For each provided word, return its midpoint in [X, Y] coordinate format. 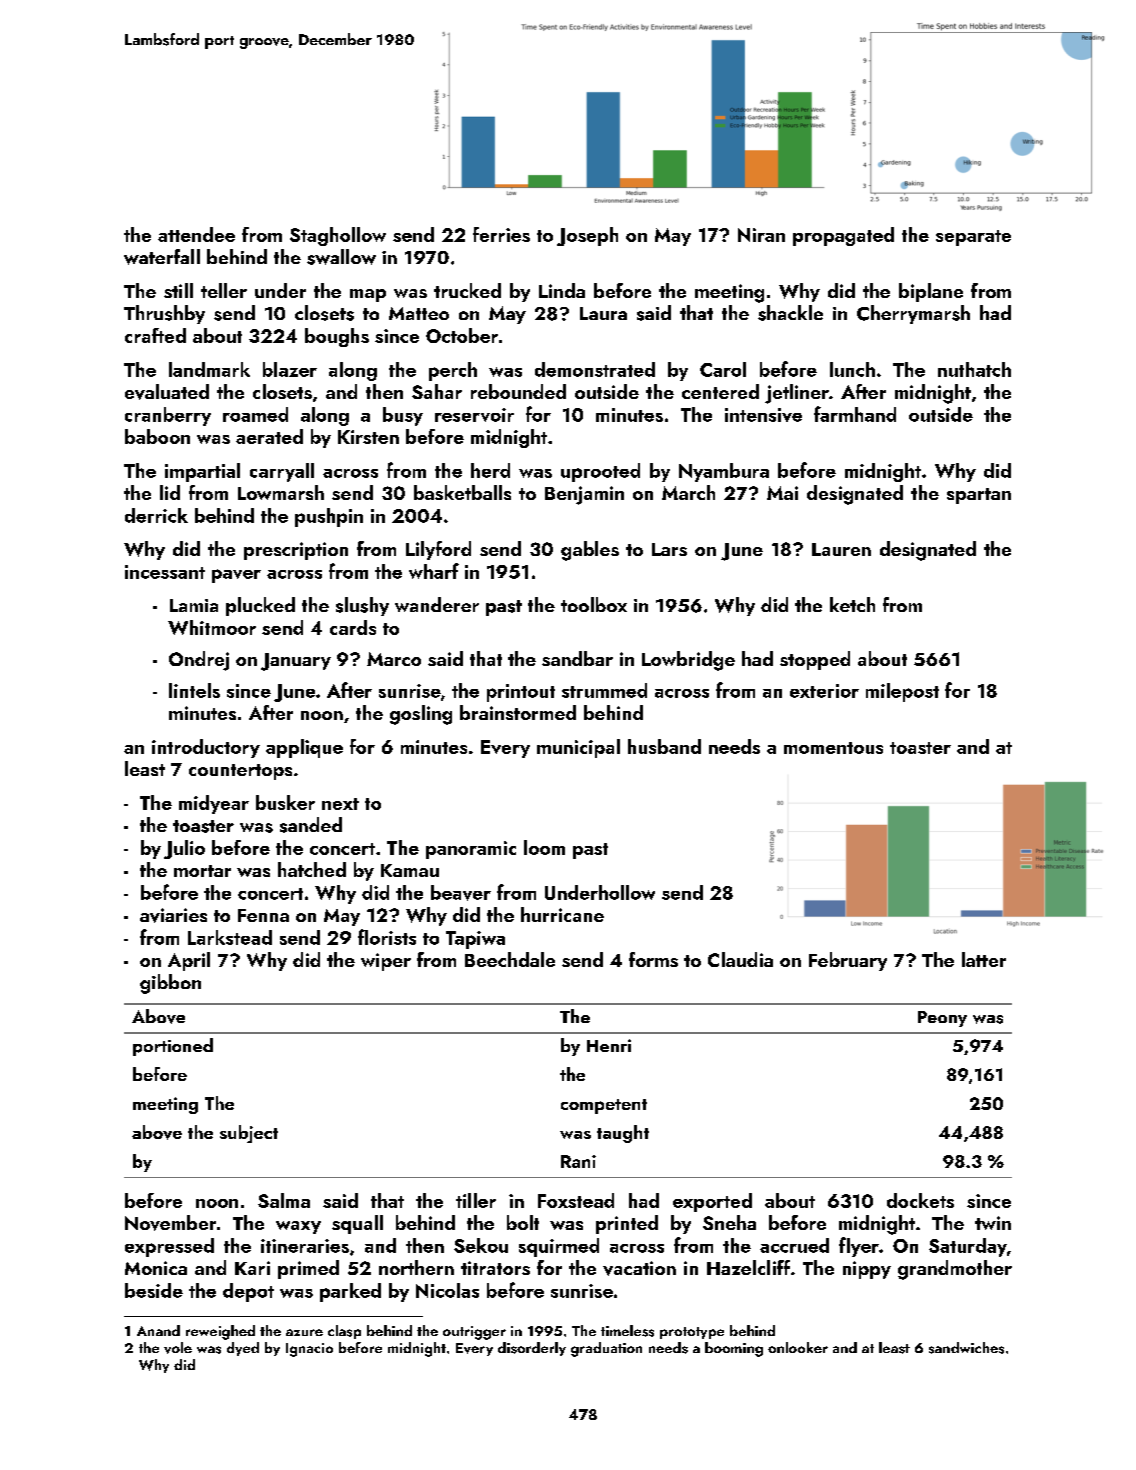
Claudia [740, 959]
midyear [214, 804]
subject [249, 1134]
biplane [931, 292]
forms [653, 959]
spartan [979, 496]
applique [304, 748]
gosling [421, 715]
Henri [609, 1045]
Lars [669, 549]
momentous [833, 748]
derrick [156, 515]
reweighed [220, 1332]
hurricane [562, 914]
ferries [501, 234]
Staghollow [338, 236]
